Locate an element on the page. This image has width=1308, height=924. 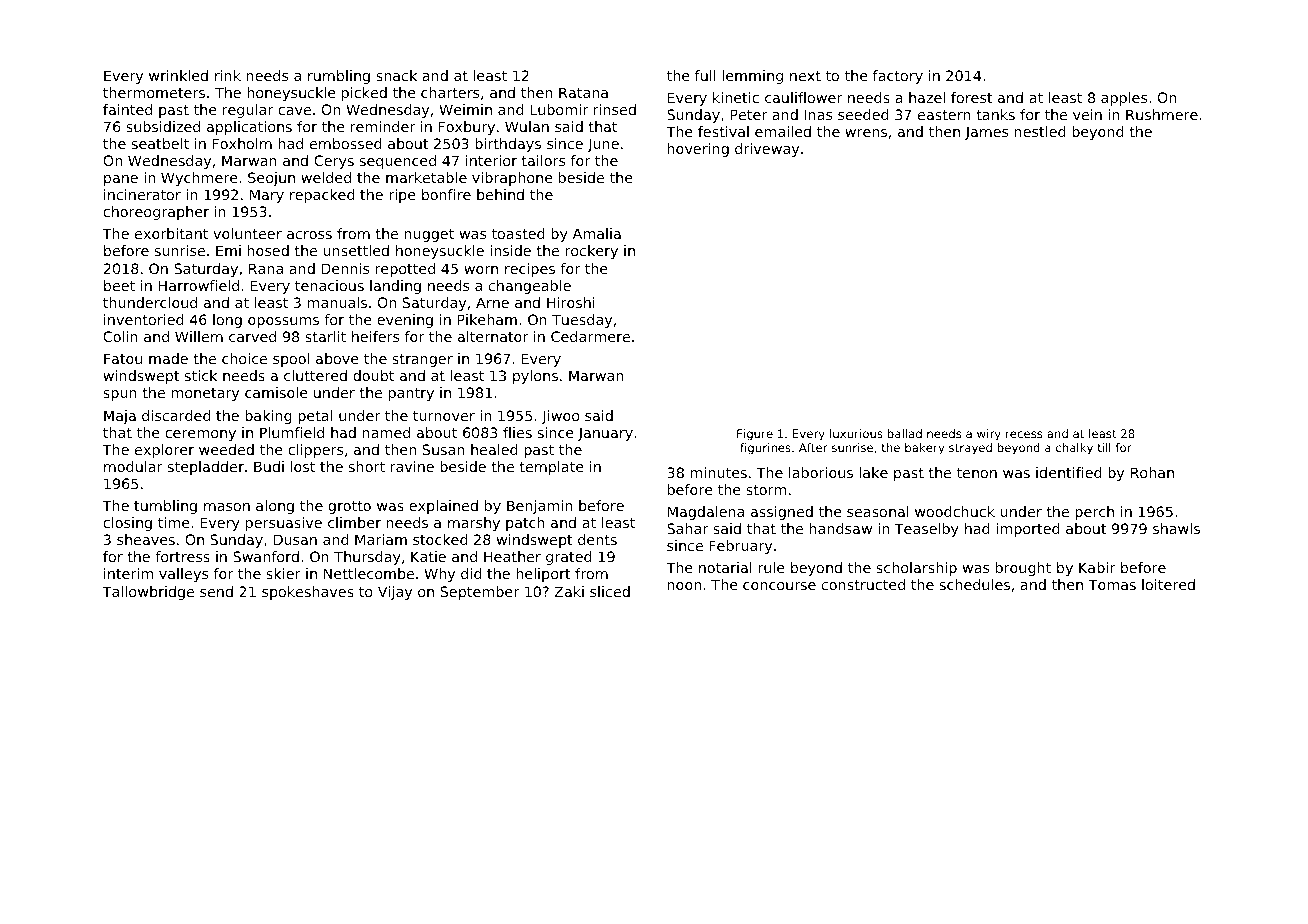
Pikeham is located at coordinates (487, 319).
